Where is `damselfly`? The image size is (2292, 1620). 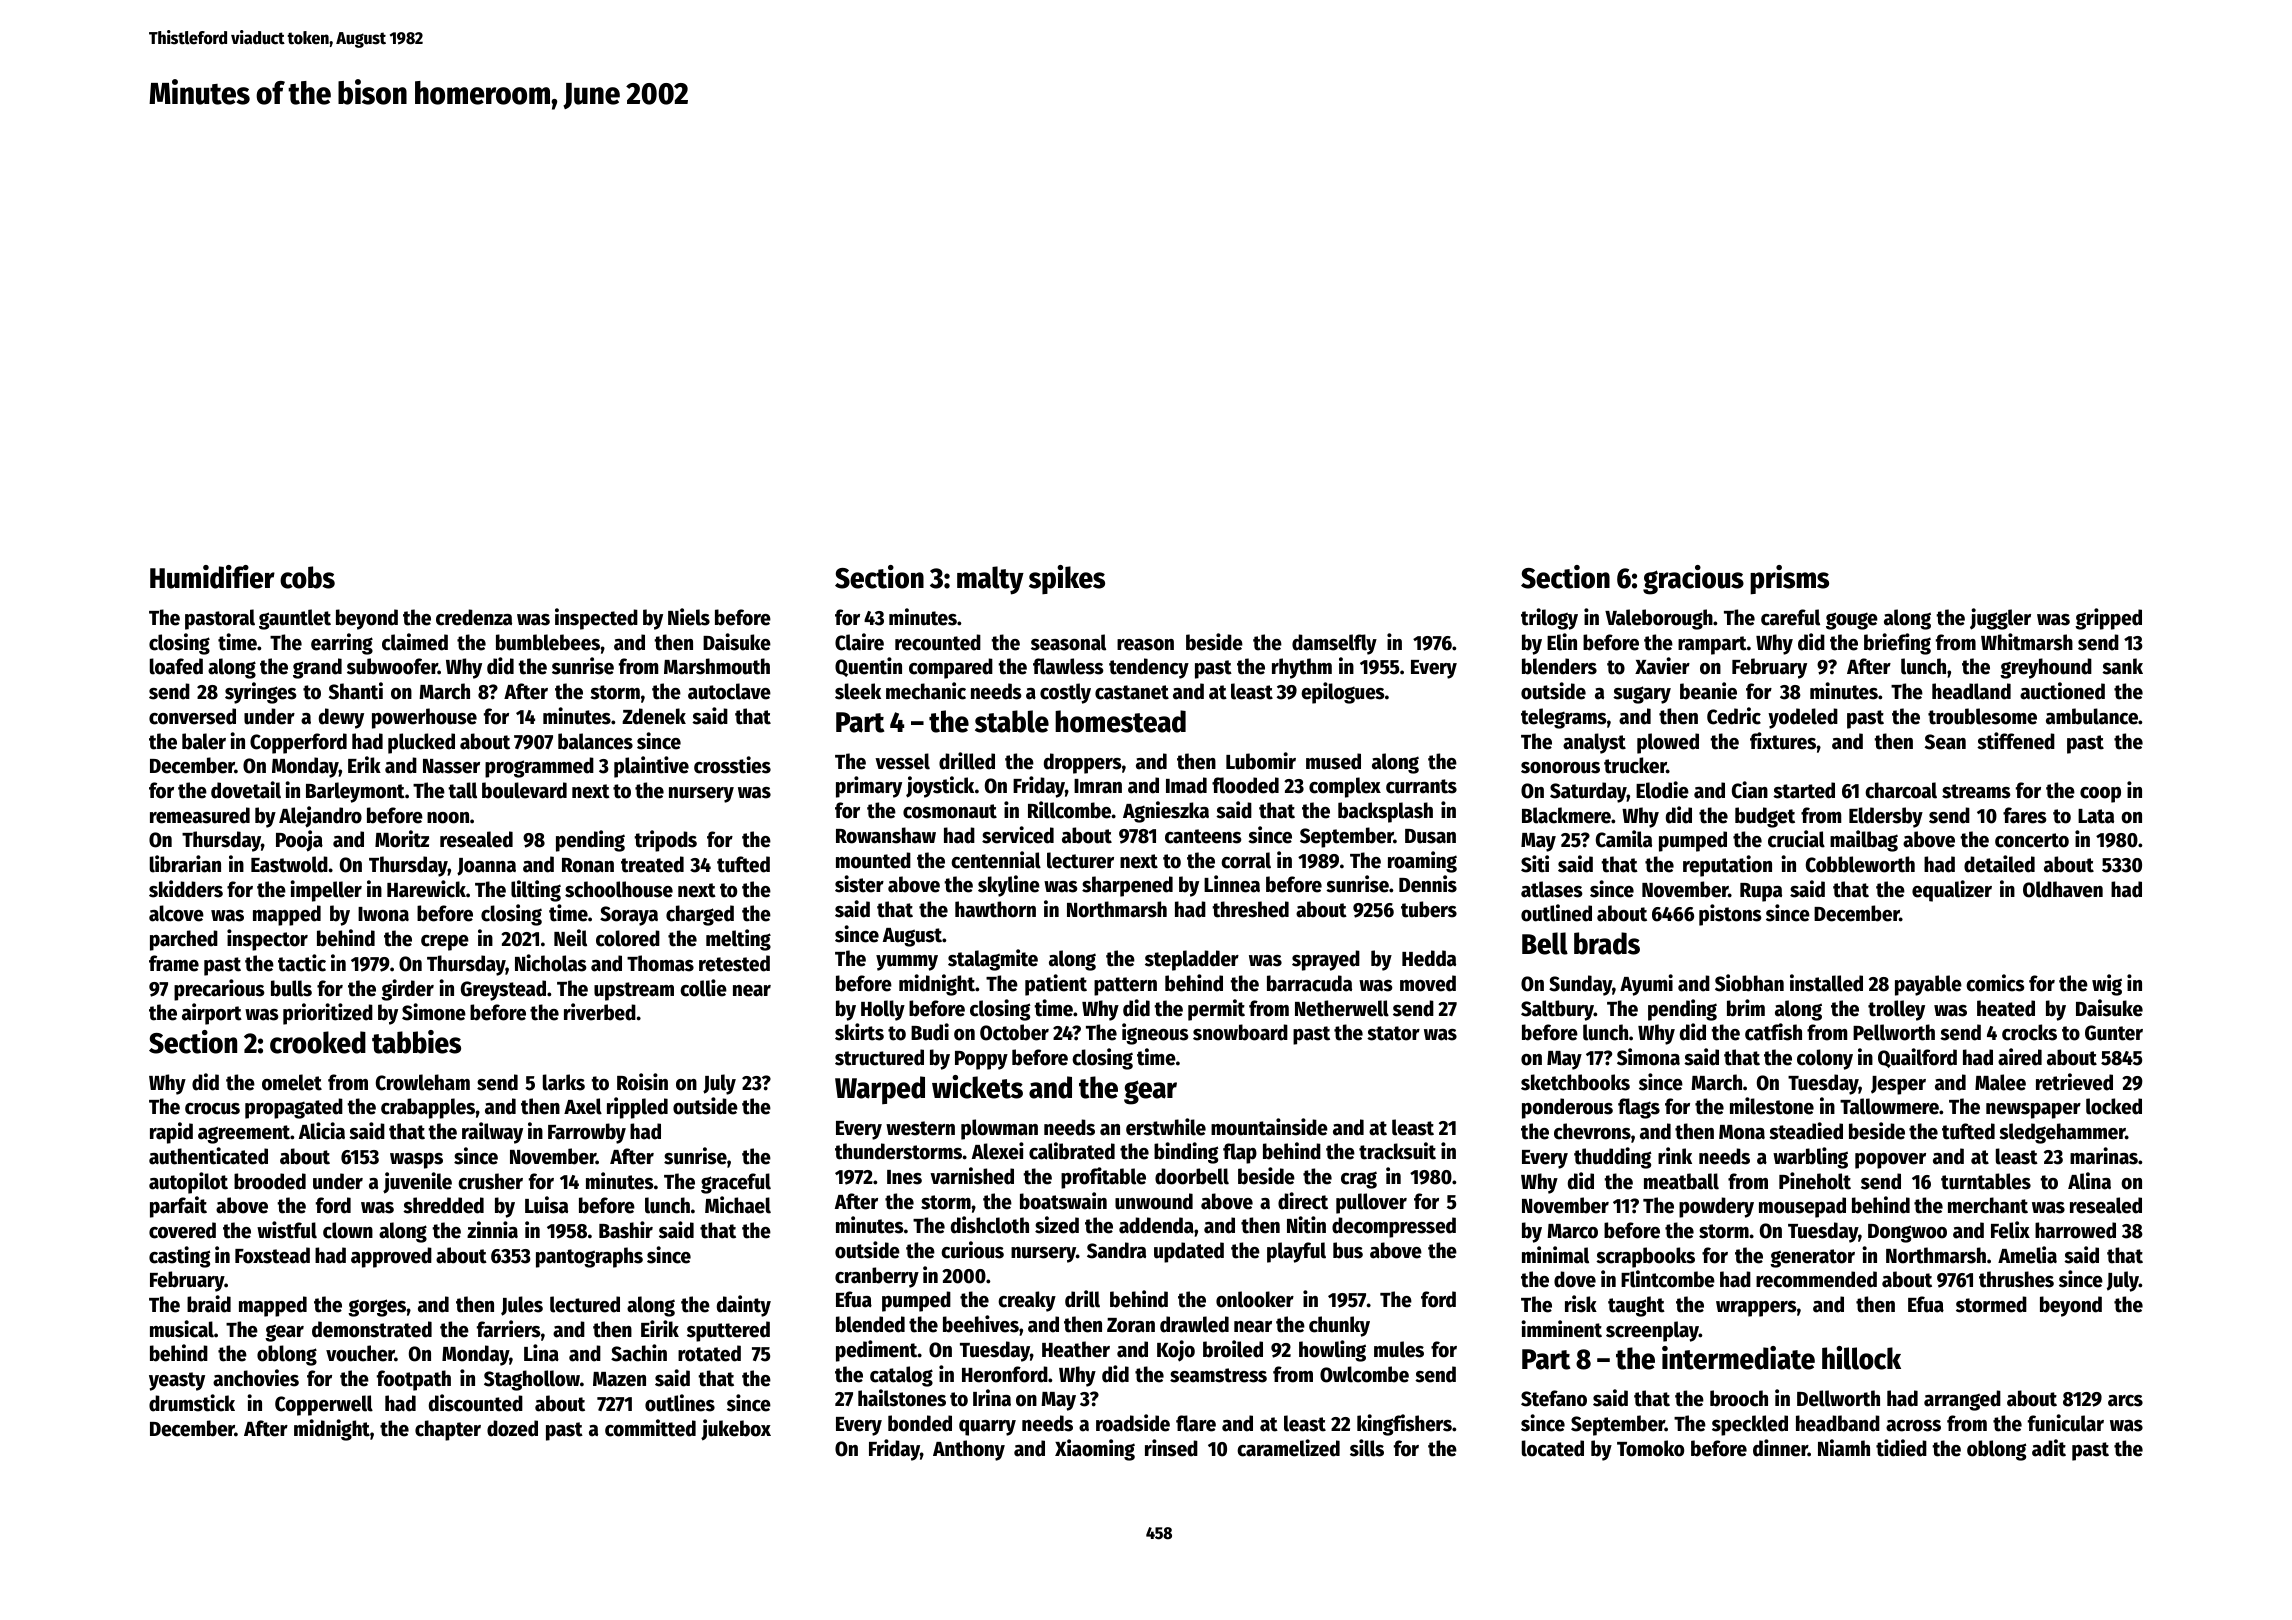 damselfly is located at coordinates (1334, 644).
